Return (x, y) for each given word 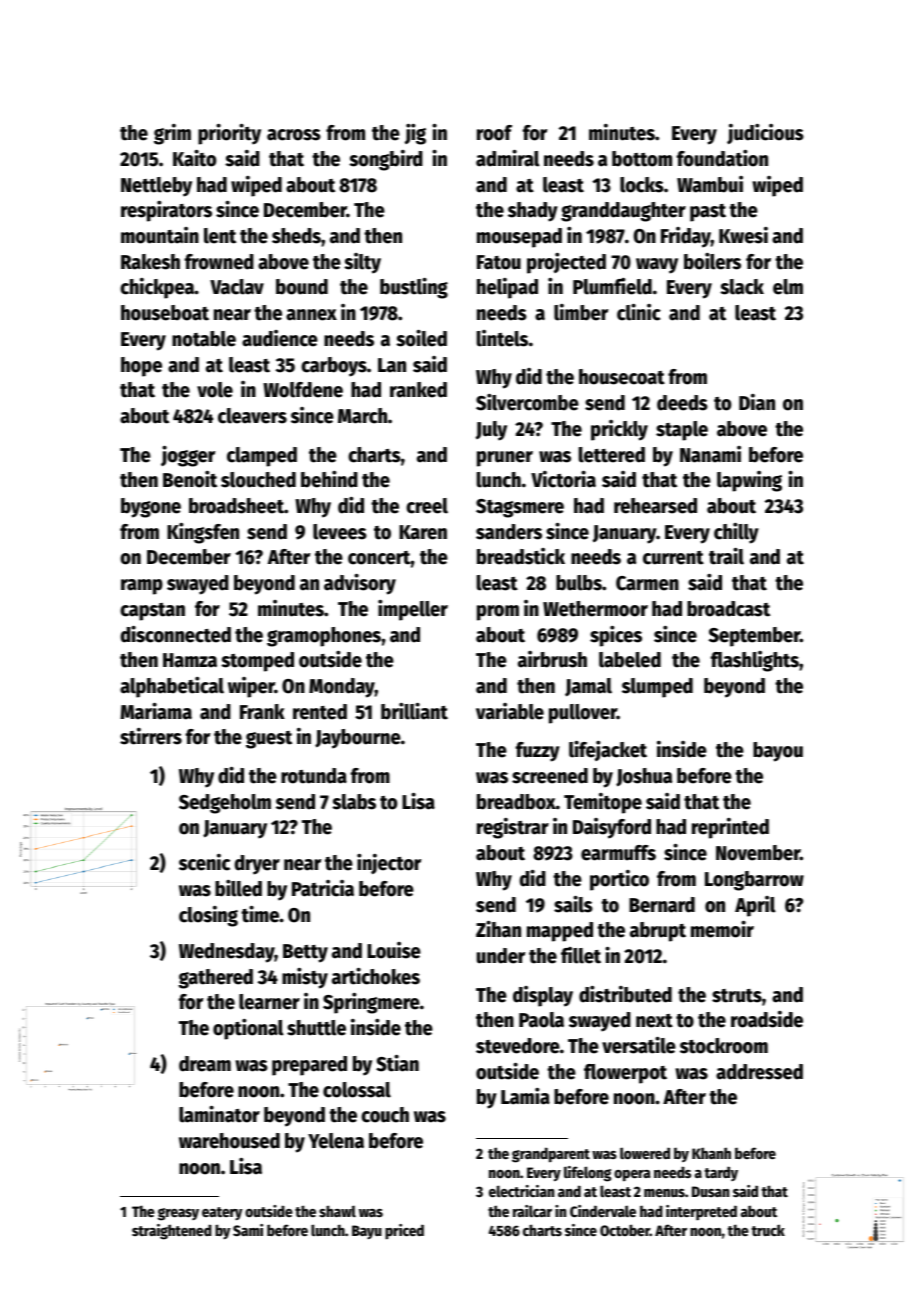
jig (415, 134)
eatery (222, 1213)
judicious (765, 134)
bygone (151, 508)
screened (550, 776)
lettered (612, 455)
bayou (778, 752)
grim (172, 134)
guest (269, 740)
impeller (413, 610)
